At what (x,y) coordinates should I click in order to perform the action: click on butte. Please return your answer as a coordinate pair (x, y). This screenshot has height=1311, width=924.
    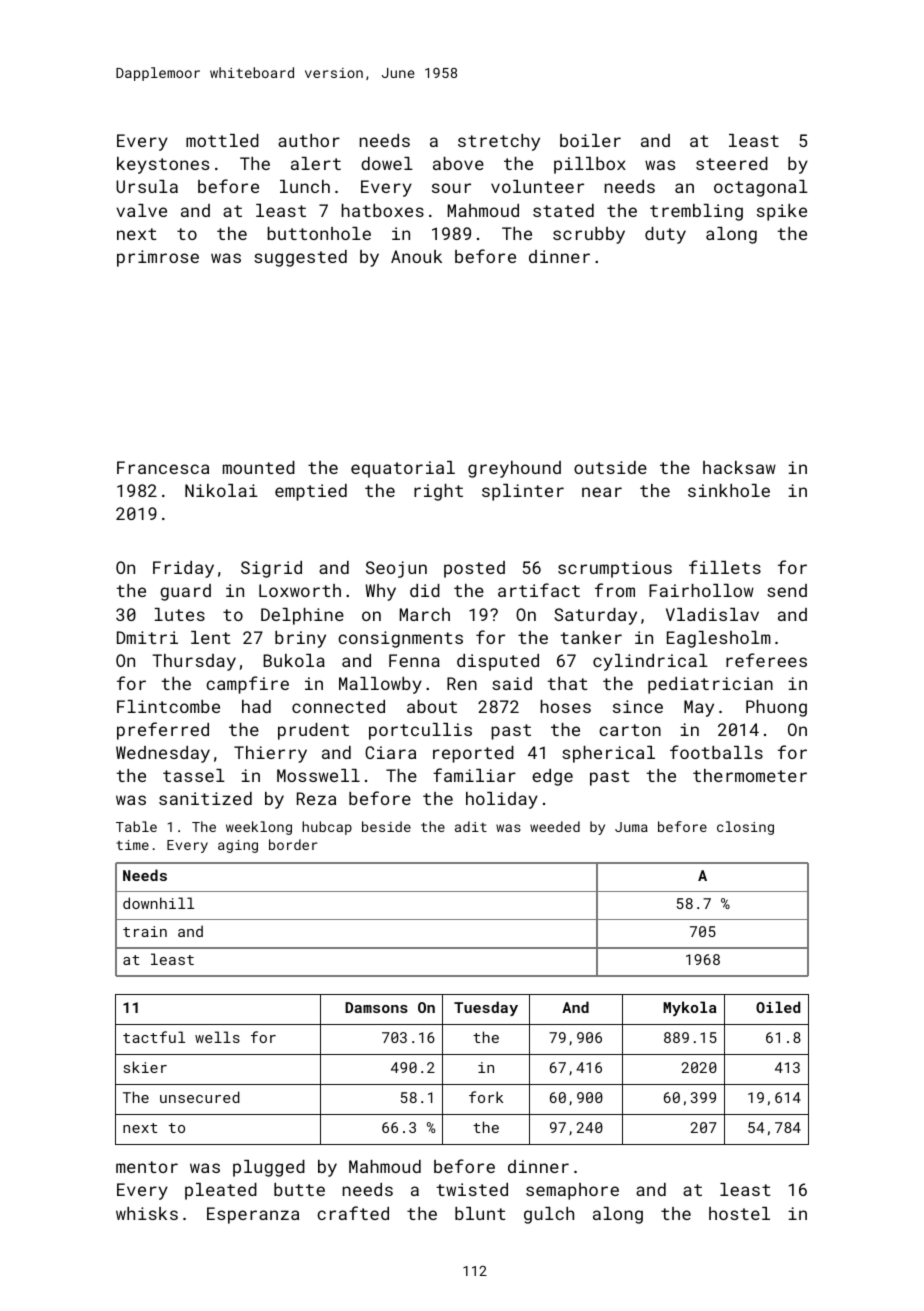
    Looking at the image, I should click on (299, 1189).
